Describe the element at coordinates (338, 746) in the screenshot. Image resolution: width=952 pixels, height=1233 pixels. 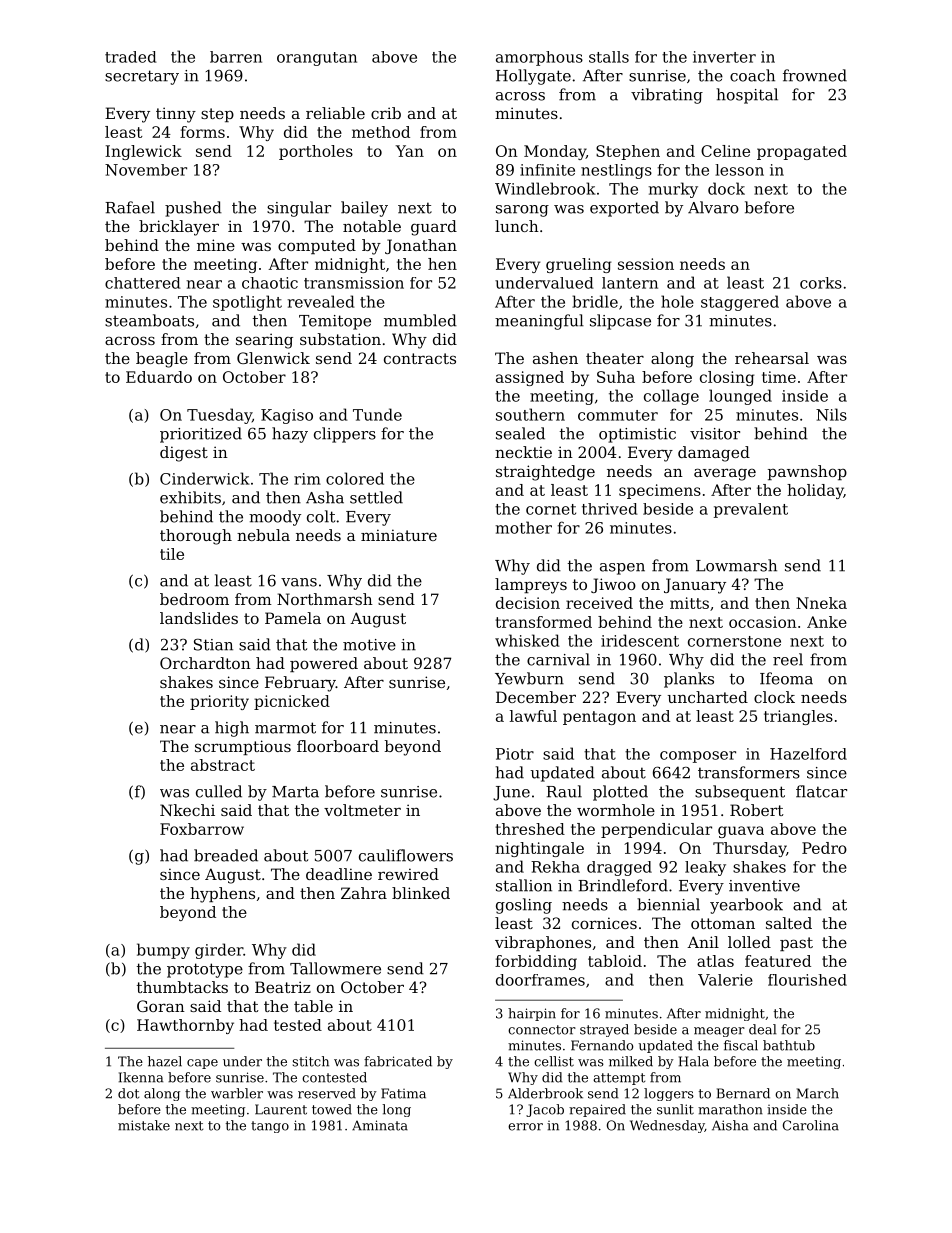
I see `floorboard` at that location.
